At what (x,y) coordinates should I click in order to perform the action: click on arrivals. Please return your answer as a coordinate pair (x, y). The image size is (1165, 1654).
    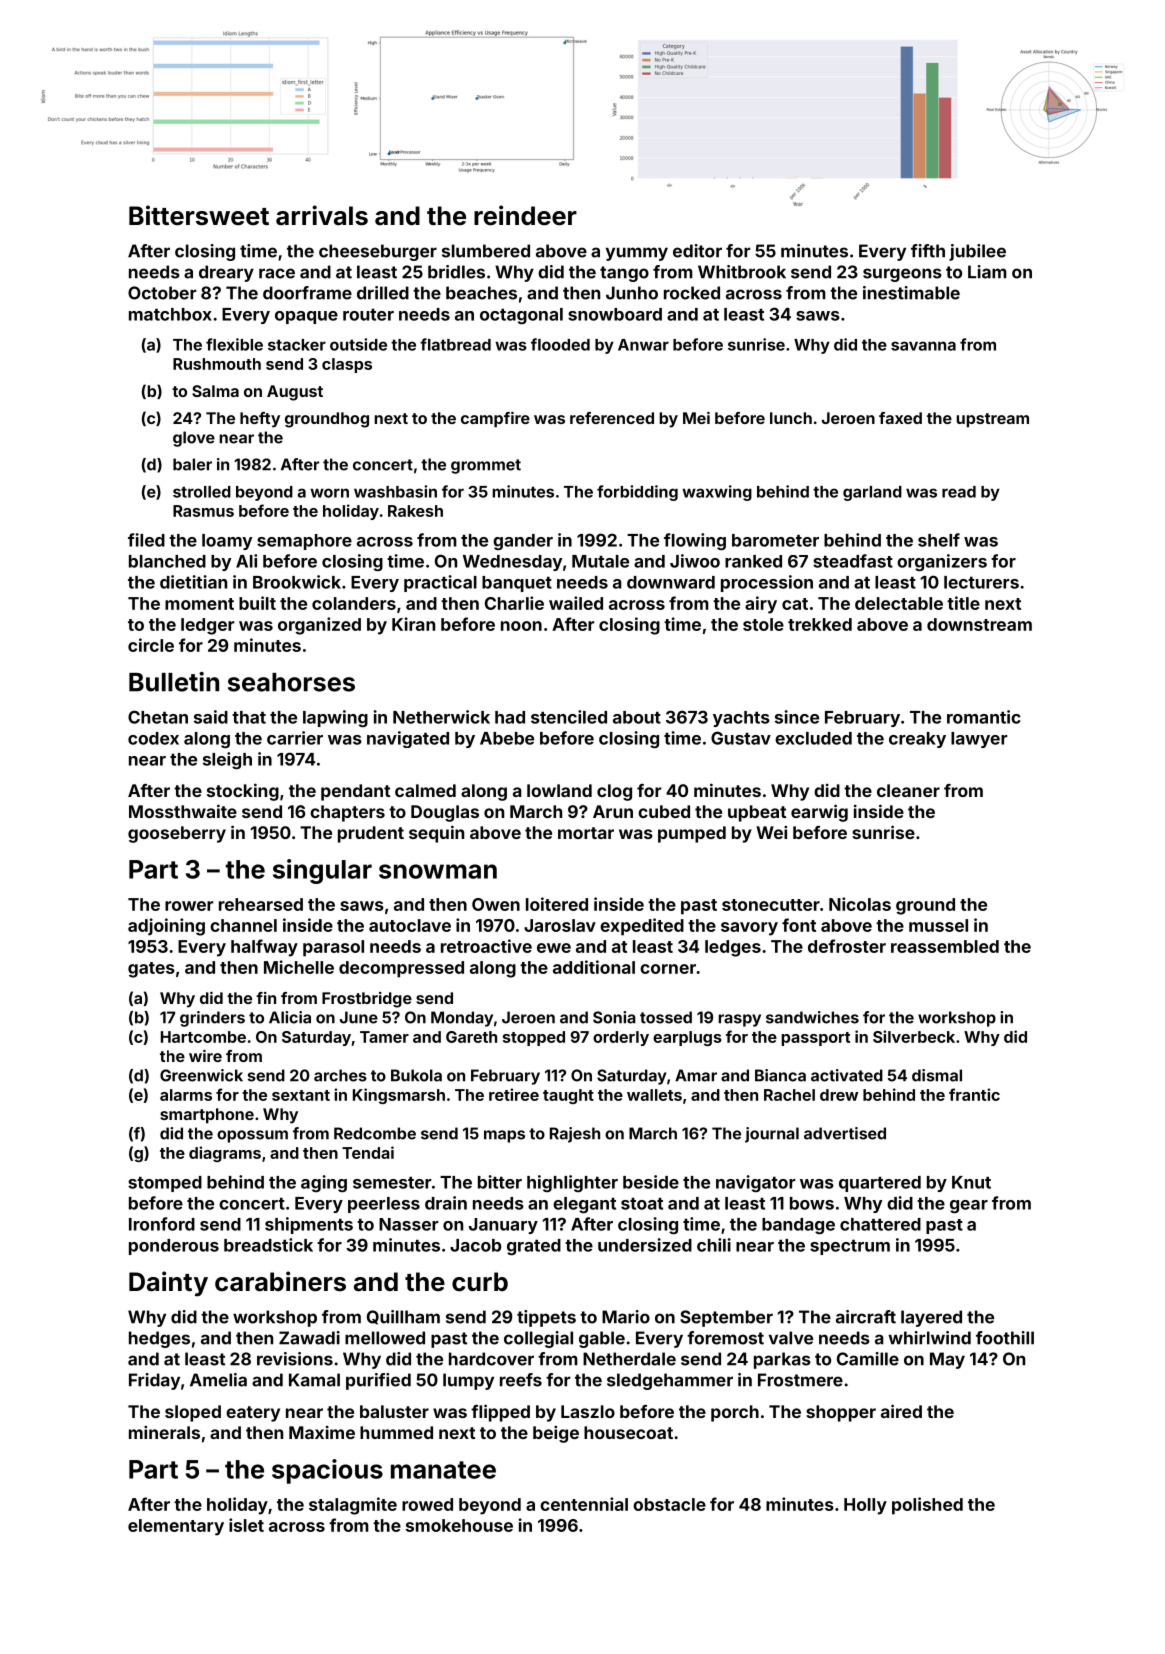
    Looking at the image, I should click on (322, 215).
